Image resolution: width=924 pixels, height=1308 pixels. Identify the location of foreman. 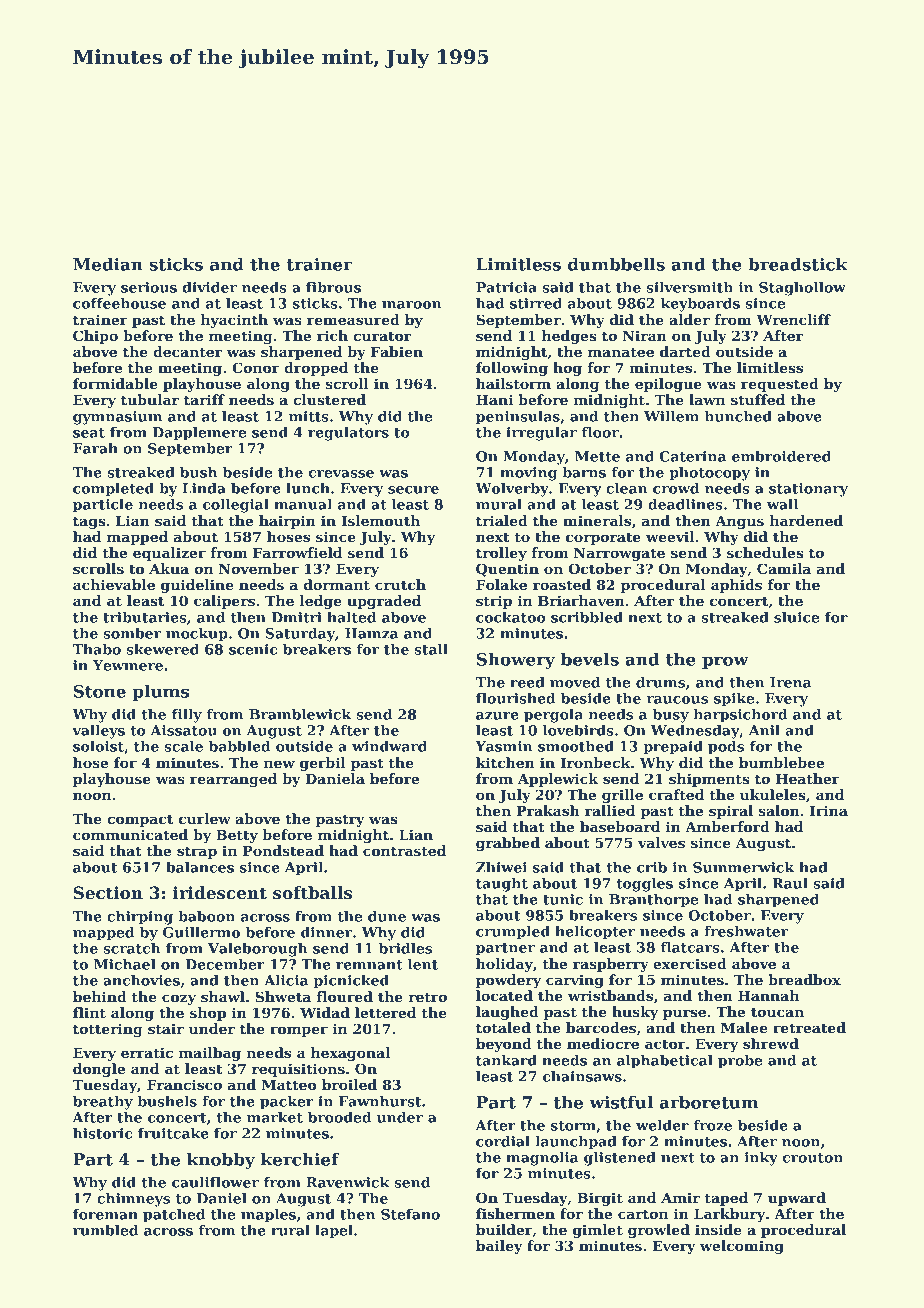
(105, 1214).
